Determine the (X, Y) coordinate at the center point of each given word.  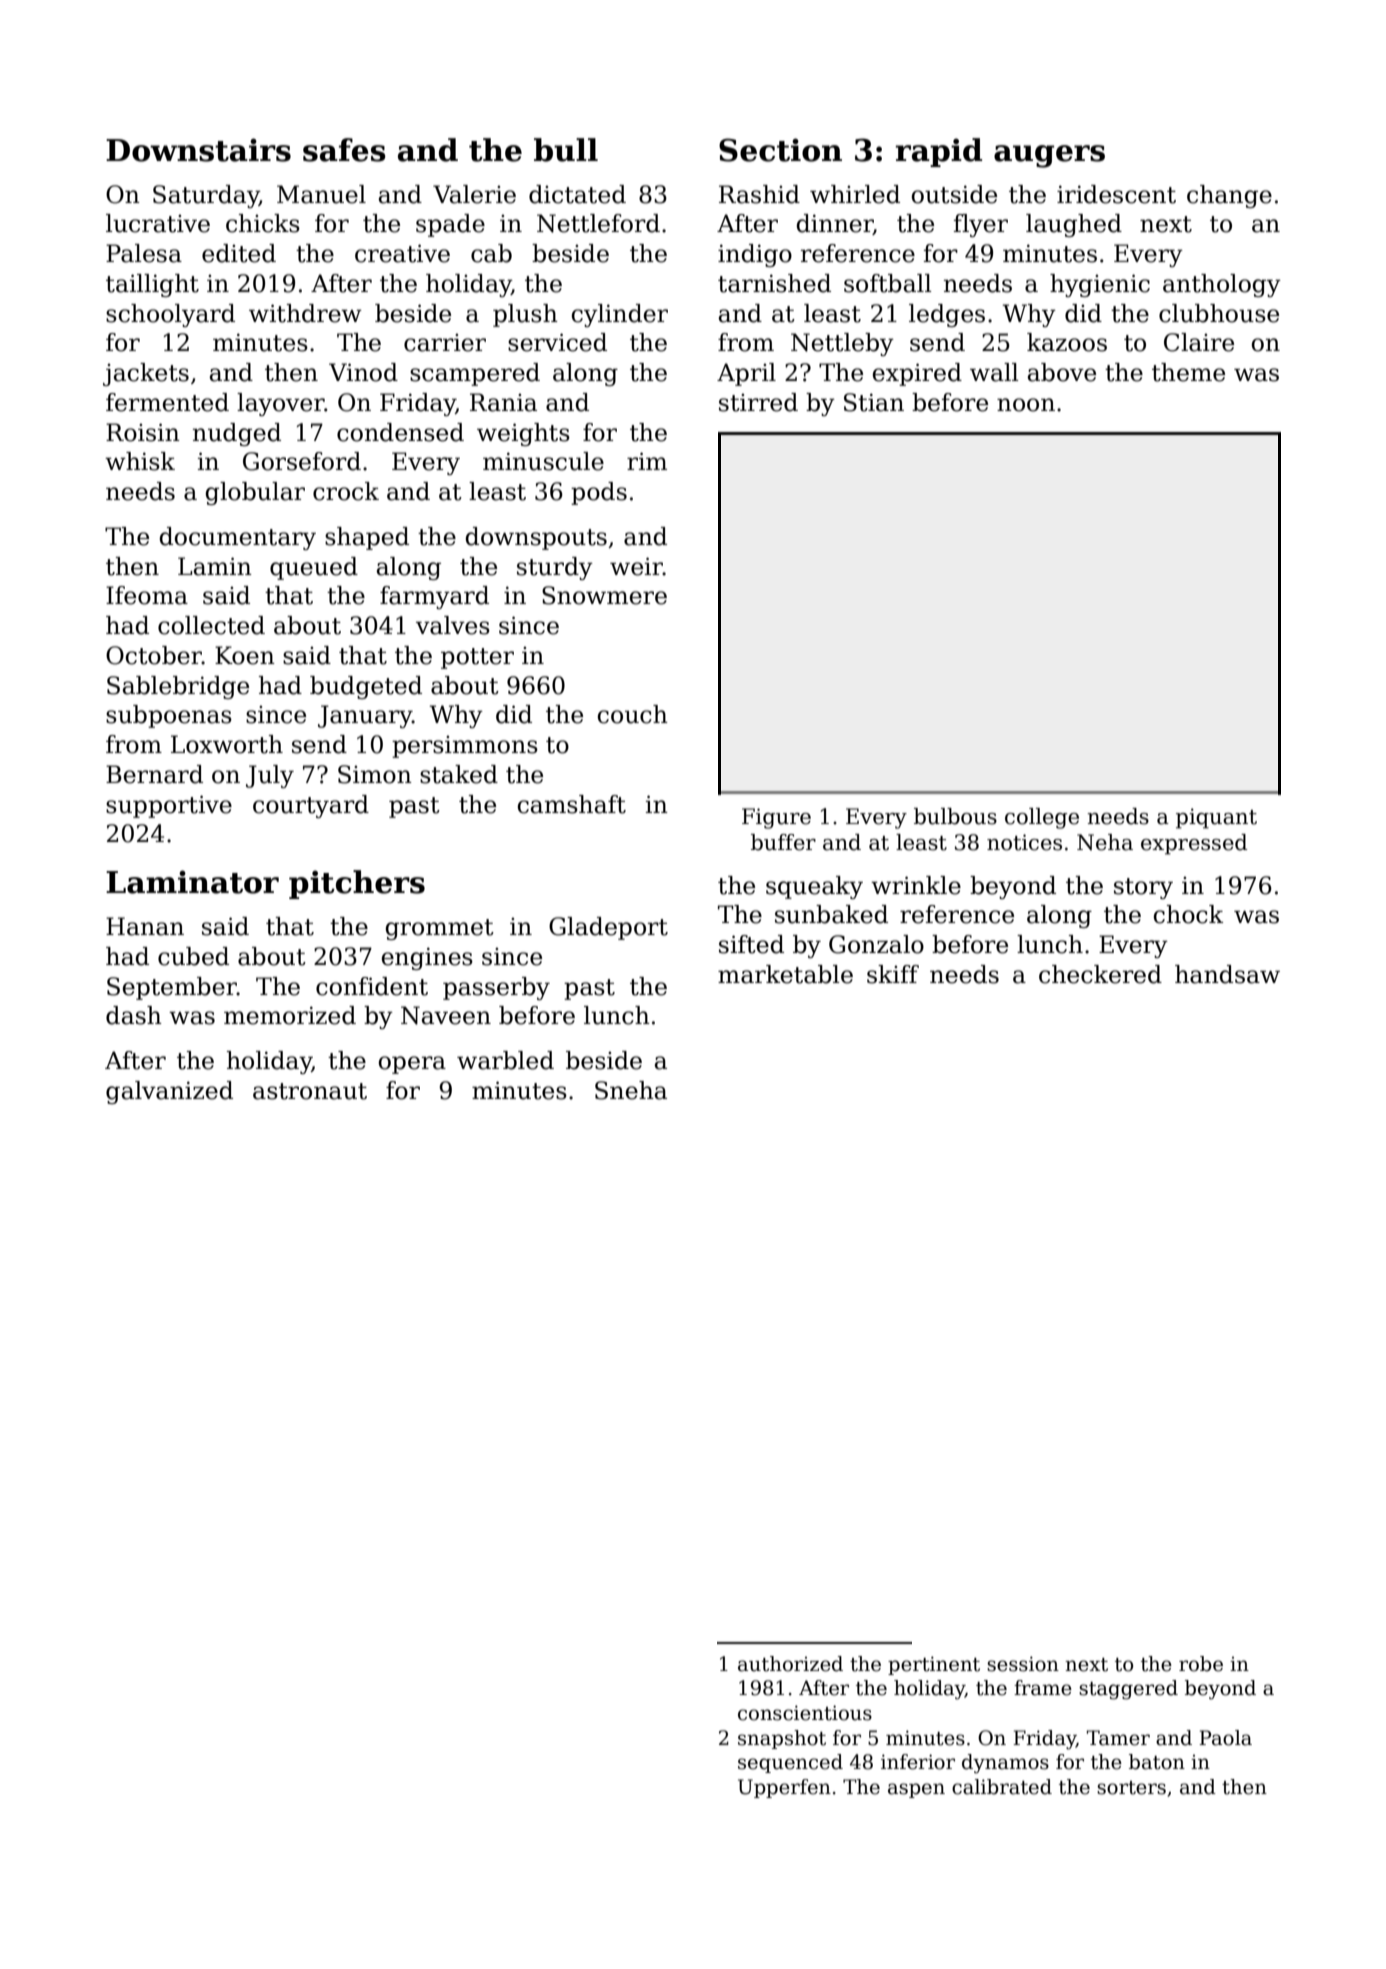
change (1229, 196)
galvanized (169, 1092)
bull (566, 150)
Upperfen (784, 1788)
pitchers (357, 884)
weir (636, 566)
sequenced (790, 1763)
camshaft (572, 804)
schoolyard (170, 315)
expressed (1194, 844)
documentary (238, 538)
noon (1026, 405)
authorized (790, 1664)
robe (1201, 1664)
